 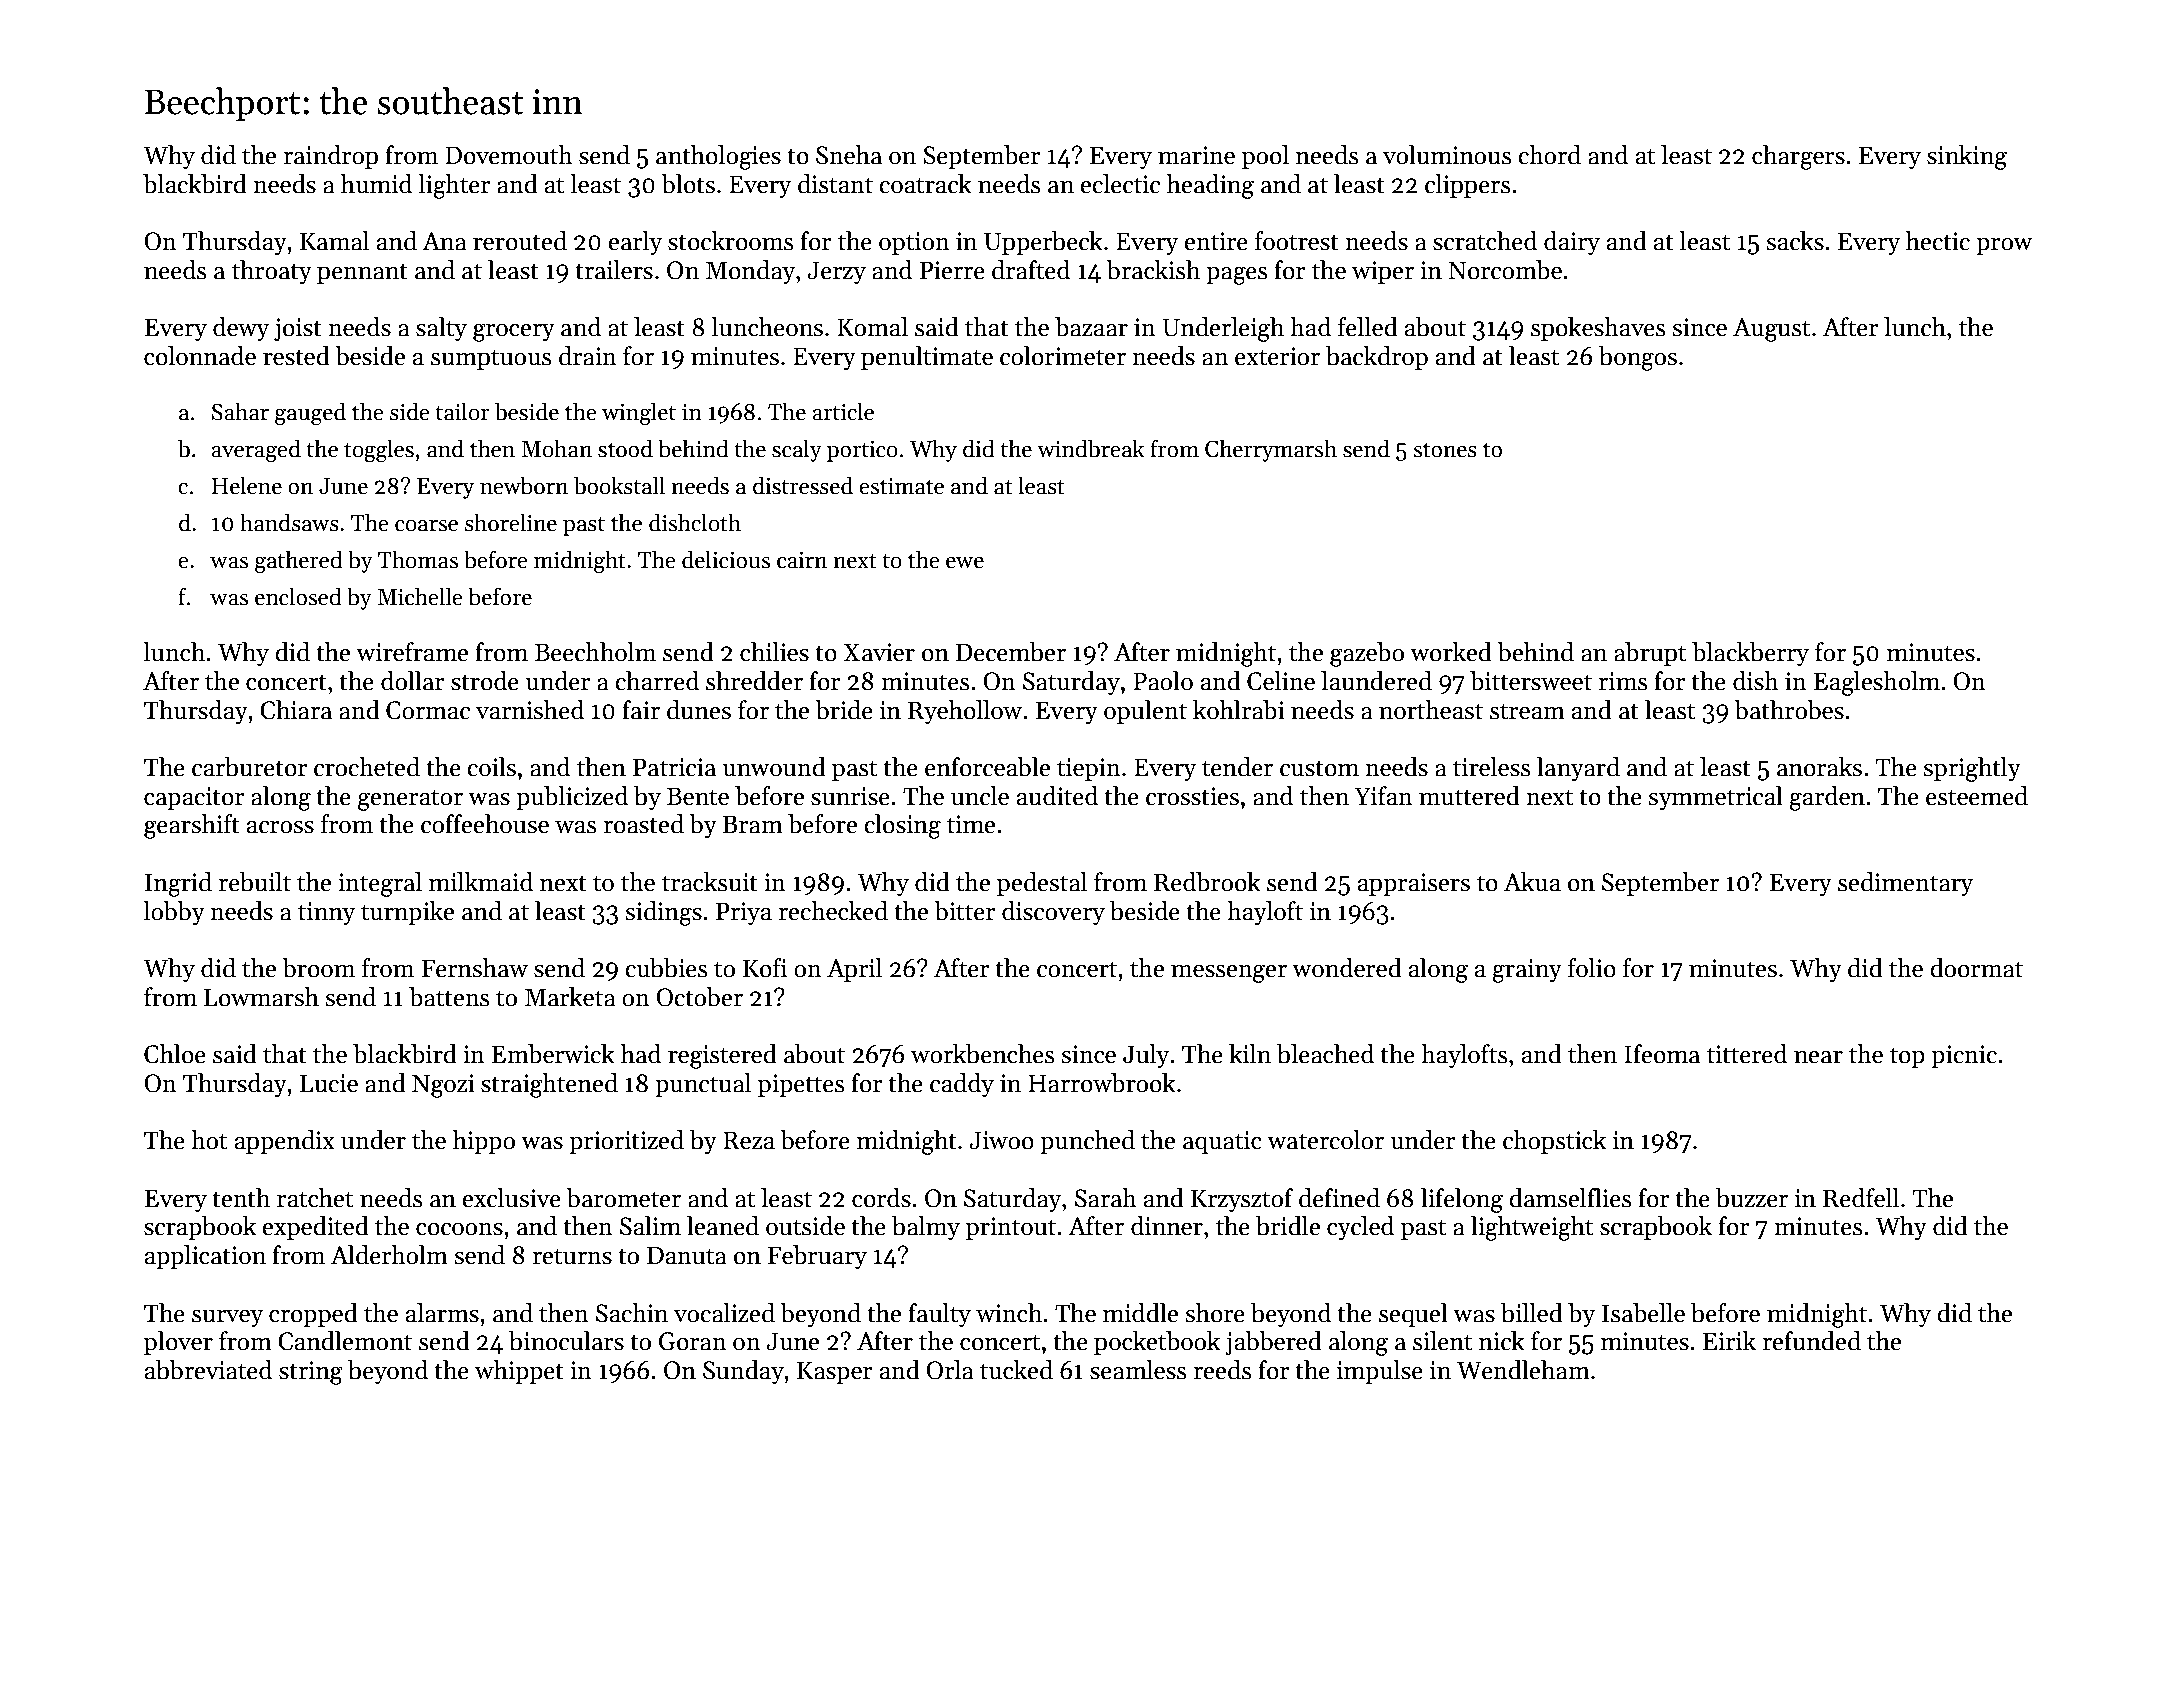 What do you see at coordinates (330, 157) in the screenshot?
I see `raindrop` at bounding box center [330, 157].
